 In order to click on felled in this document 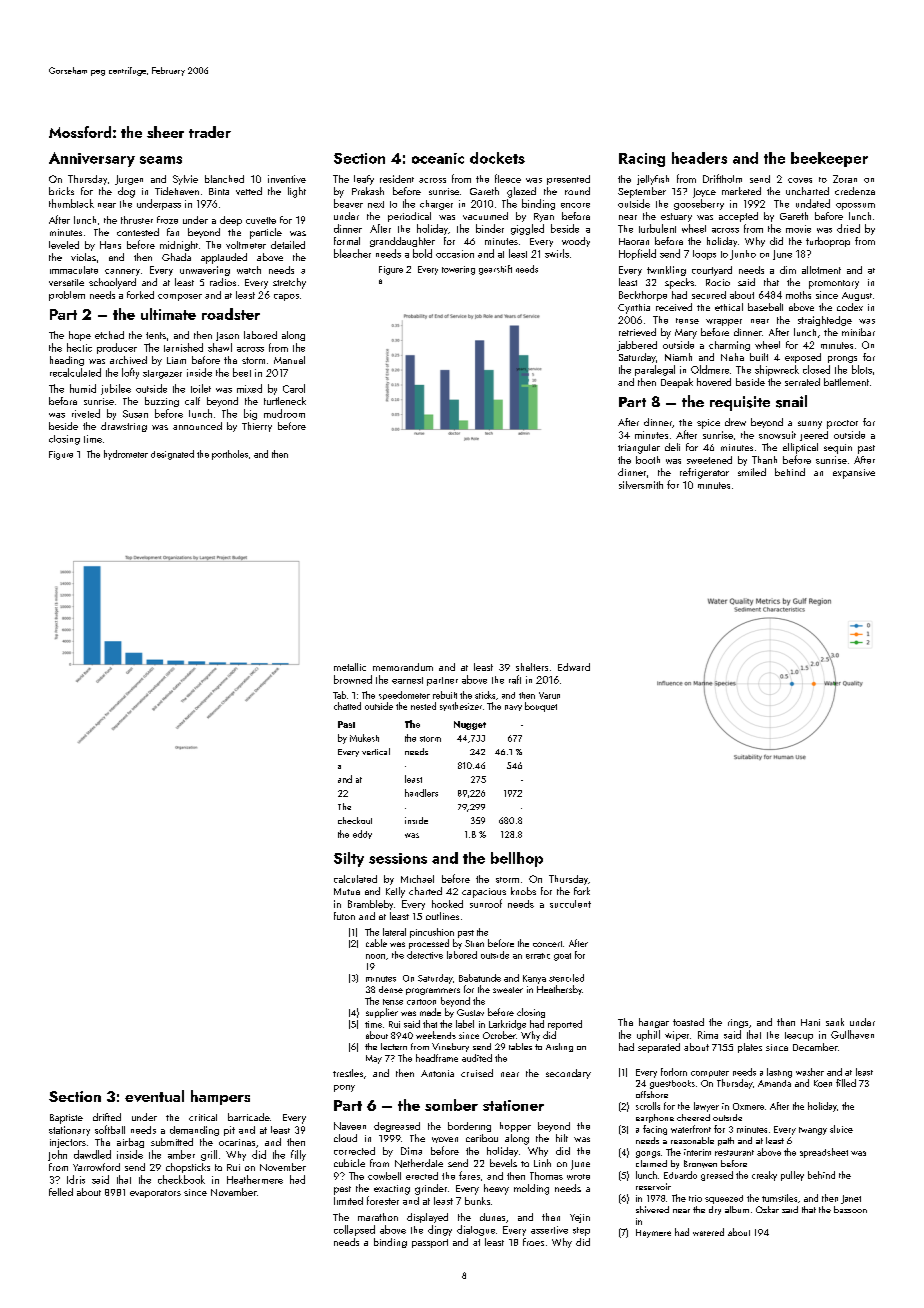, I will do `click(61, 1192)`.
